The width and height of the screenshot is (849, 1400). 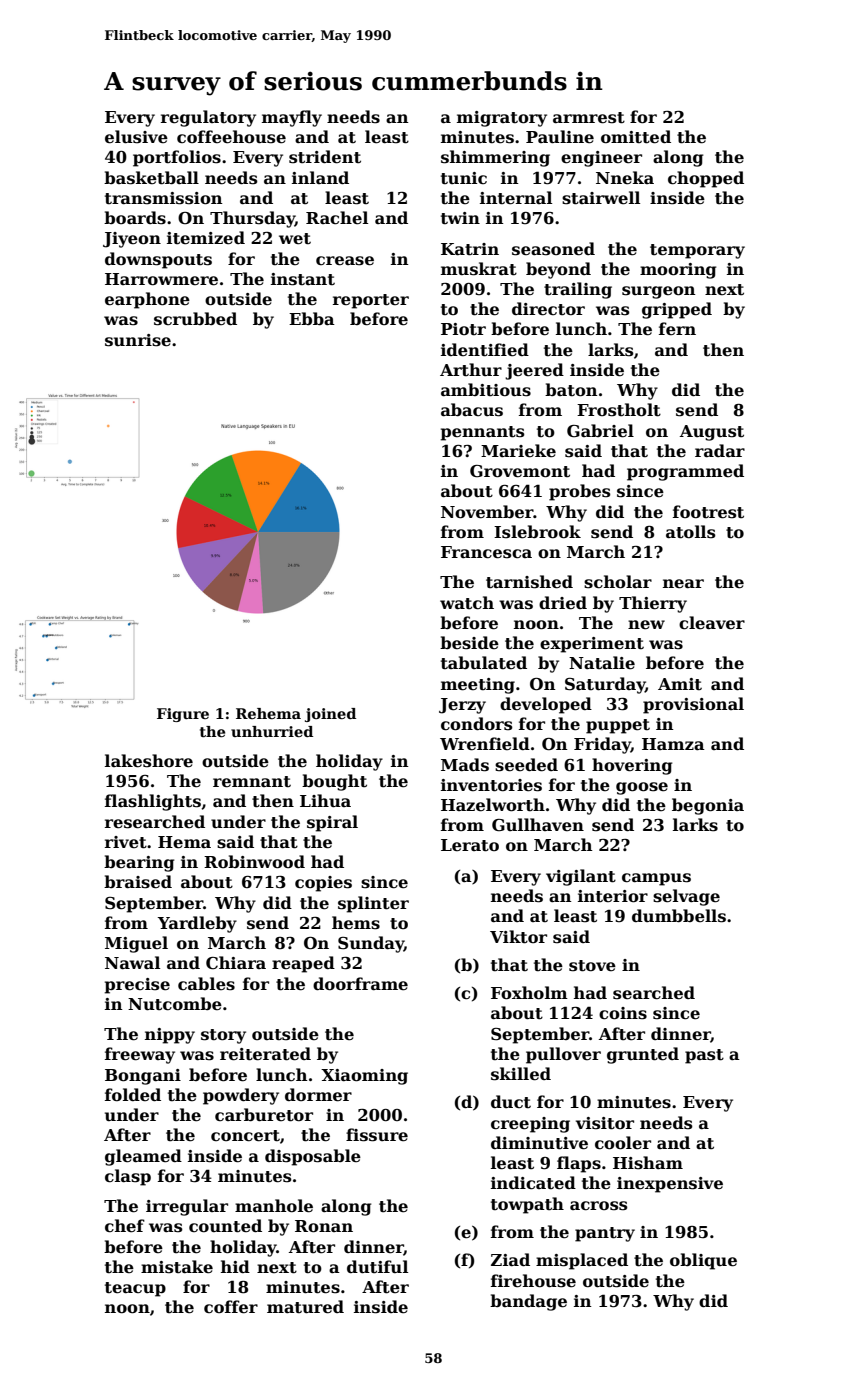 I want to click on Viktor, so click(x=518, y=937).
